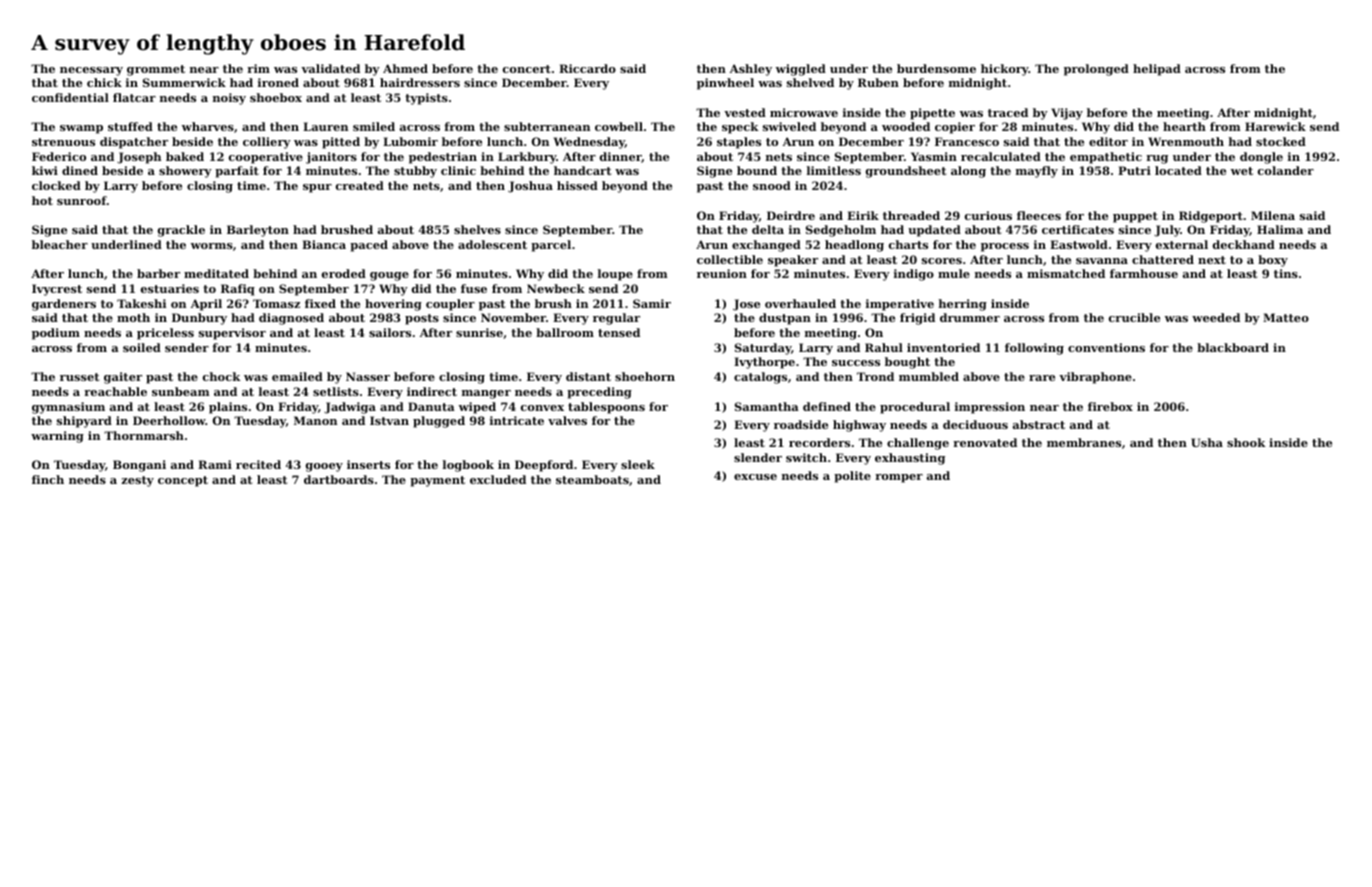 Image resolution: width=1372 pixels, height=887 pixels. What do you see at coordinates (1067, 114) in the screenshot?
I see `Vijay` at bounding box center [1067, 114].
